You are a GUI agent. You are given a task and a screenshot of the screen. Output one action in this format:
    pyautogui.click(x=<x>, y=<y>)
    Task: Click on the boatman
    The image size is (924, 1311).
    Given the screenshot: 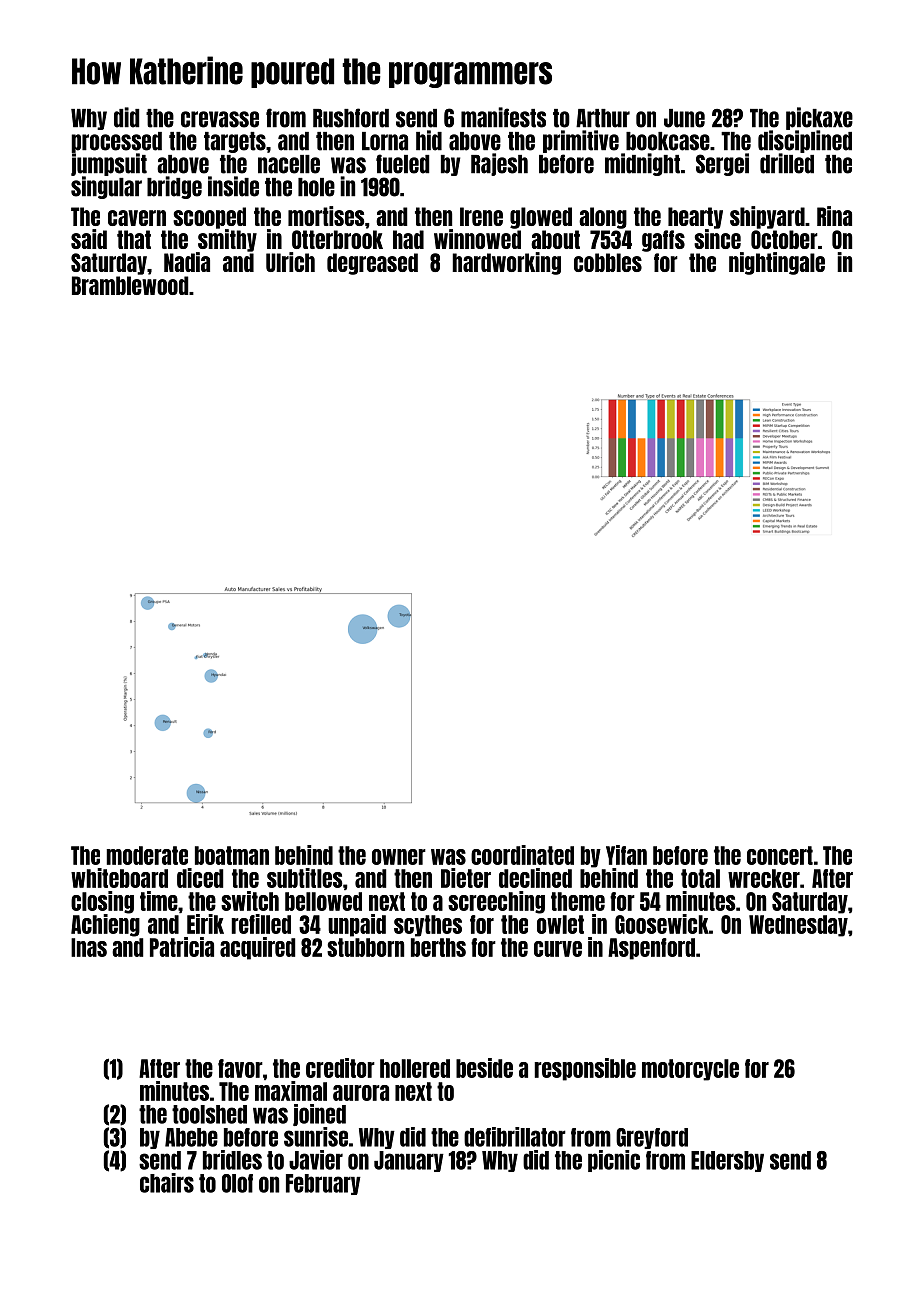 What is the action you would take?
    pyautogui.click(x=232, y=855)
